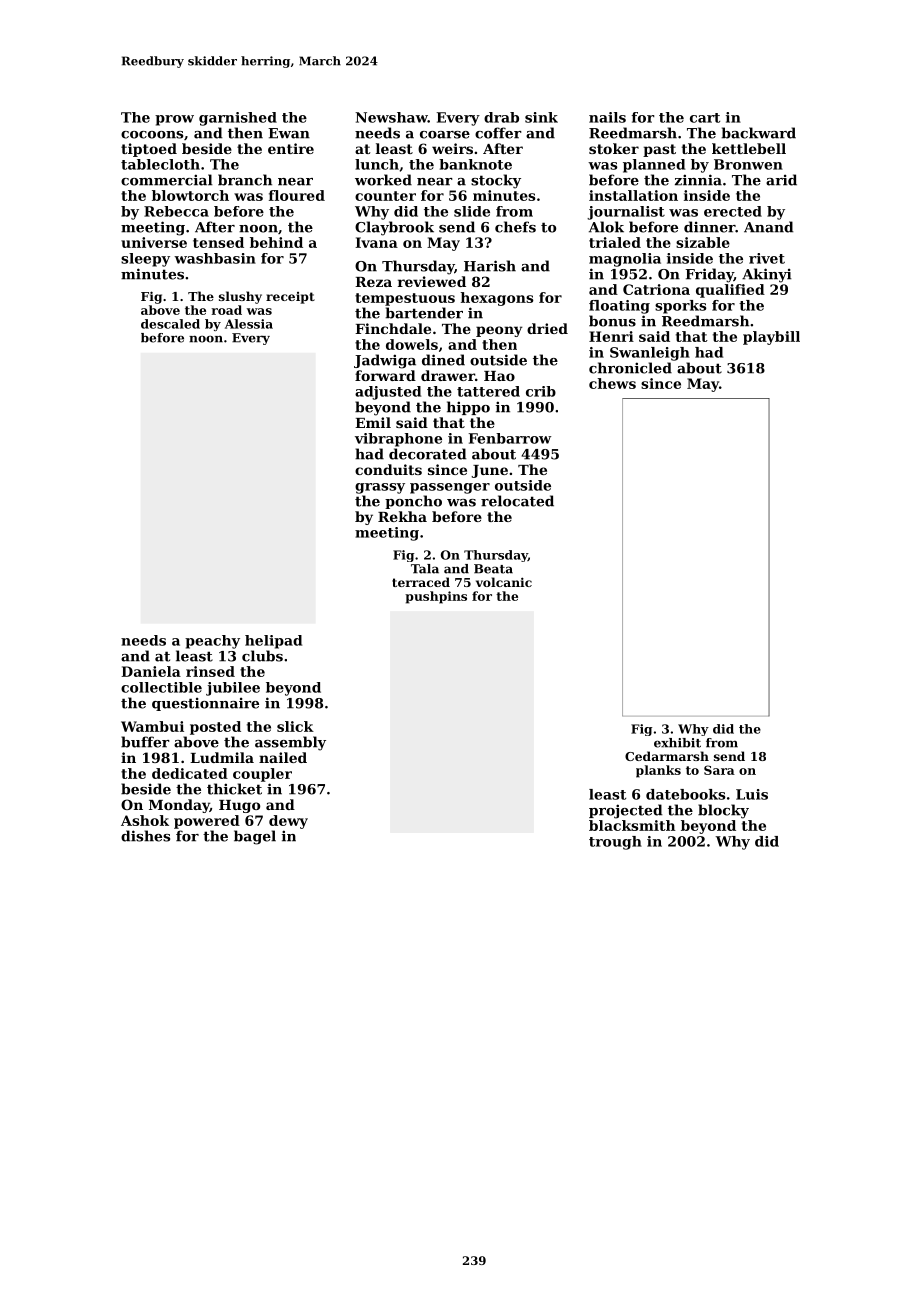 The image size is (924, 1308). What do you see at coordinates (212, 642) in the screenshot?
I see `peachy` at bounding box center [212, 642].
